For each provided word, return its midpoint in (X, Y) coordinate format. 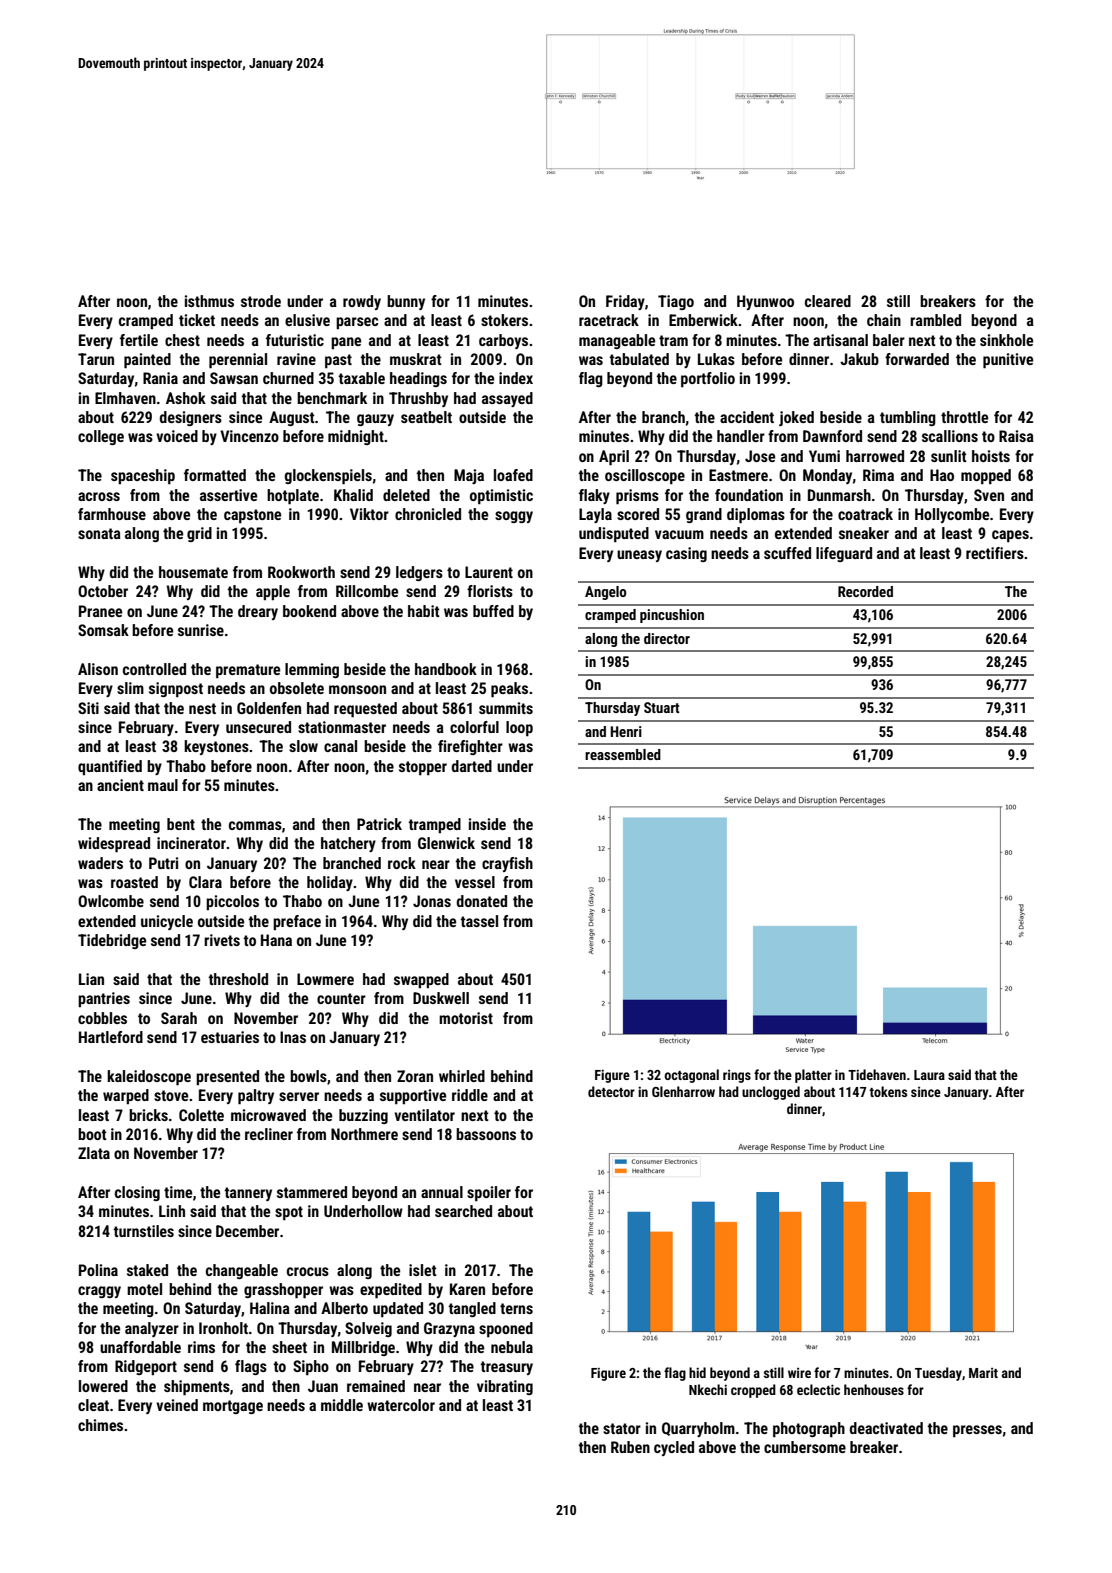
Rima (878, 475)
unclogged (771, 1093)
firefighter (470, 747)
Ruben (630, 1447)
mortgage (233, 1407)
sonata (99, 533)
